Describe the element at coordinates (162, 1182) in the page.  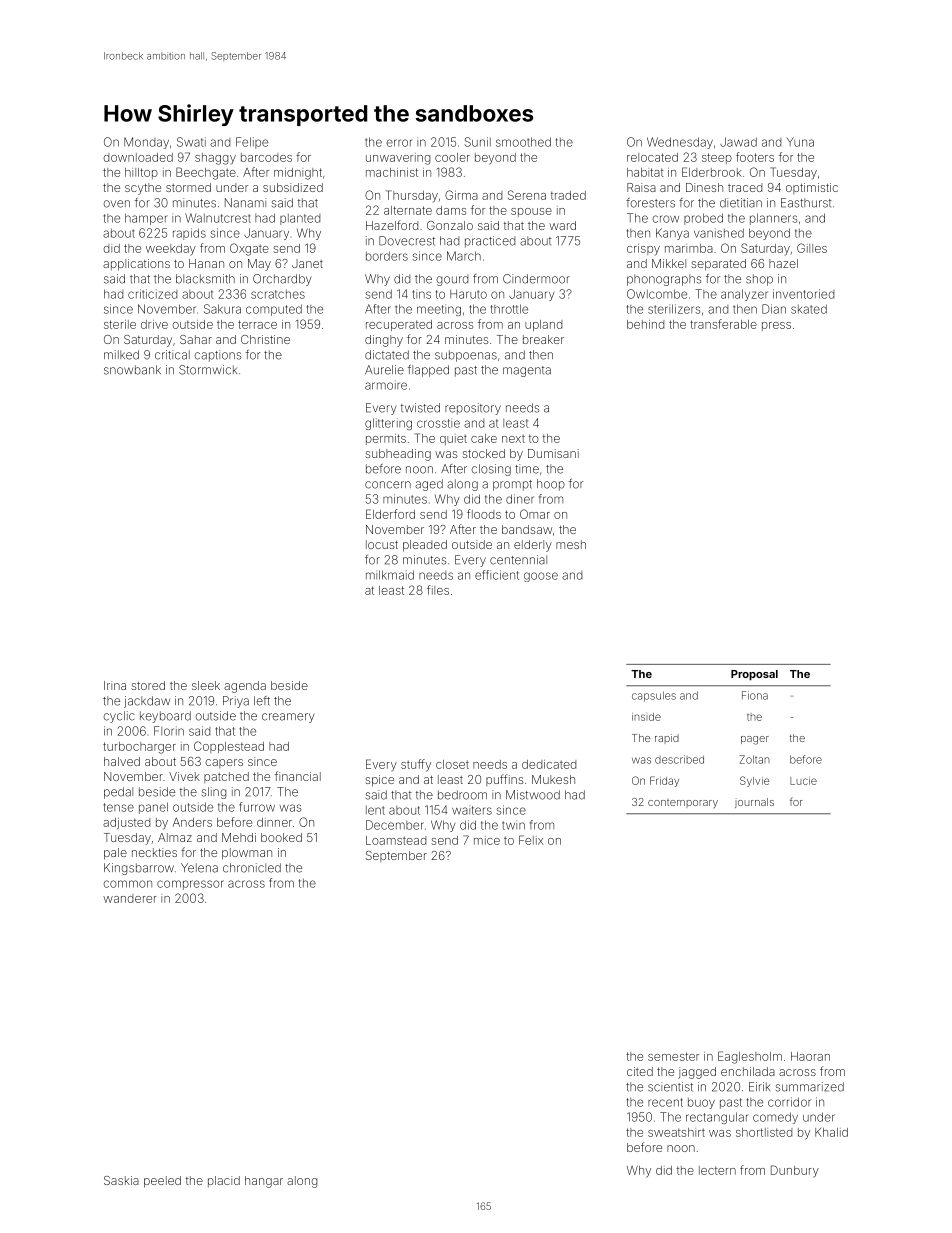
I see `peeled` at that location.
